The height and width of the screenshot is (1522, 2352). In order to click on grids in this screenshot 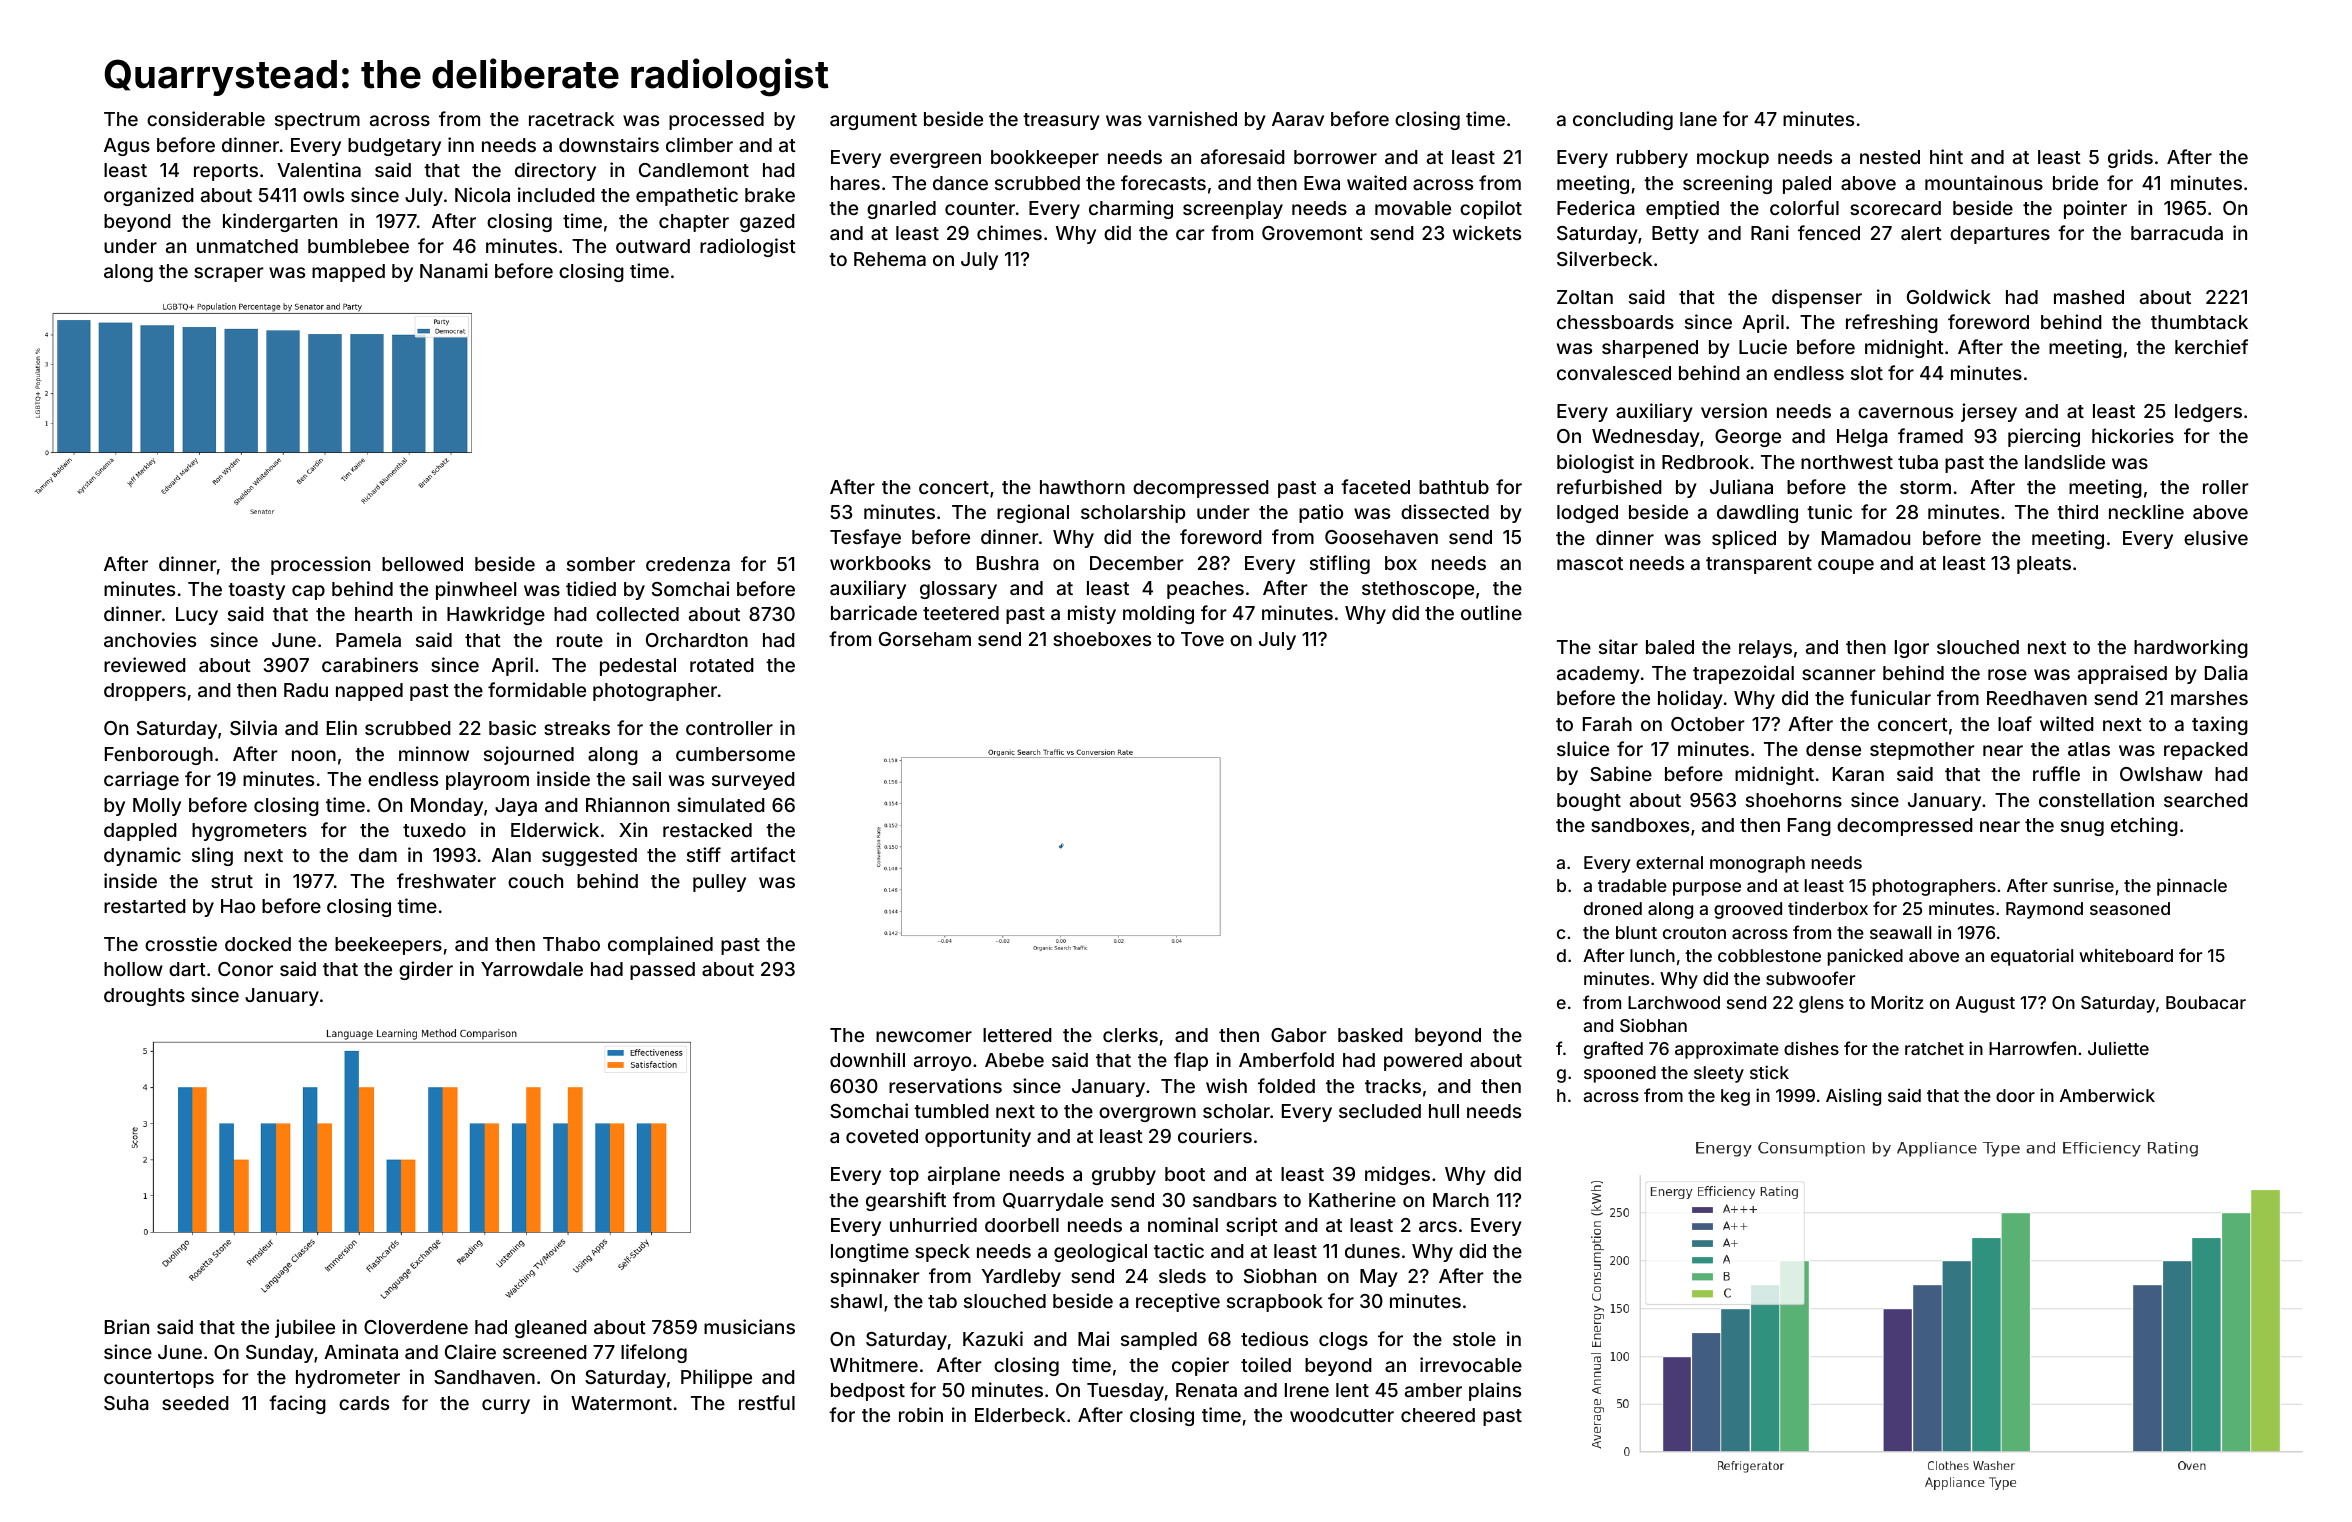, I will do `click(2130, 158)`.
